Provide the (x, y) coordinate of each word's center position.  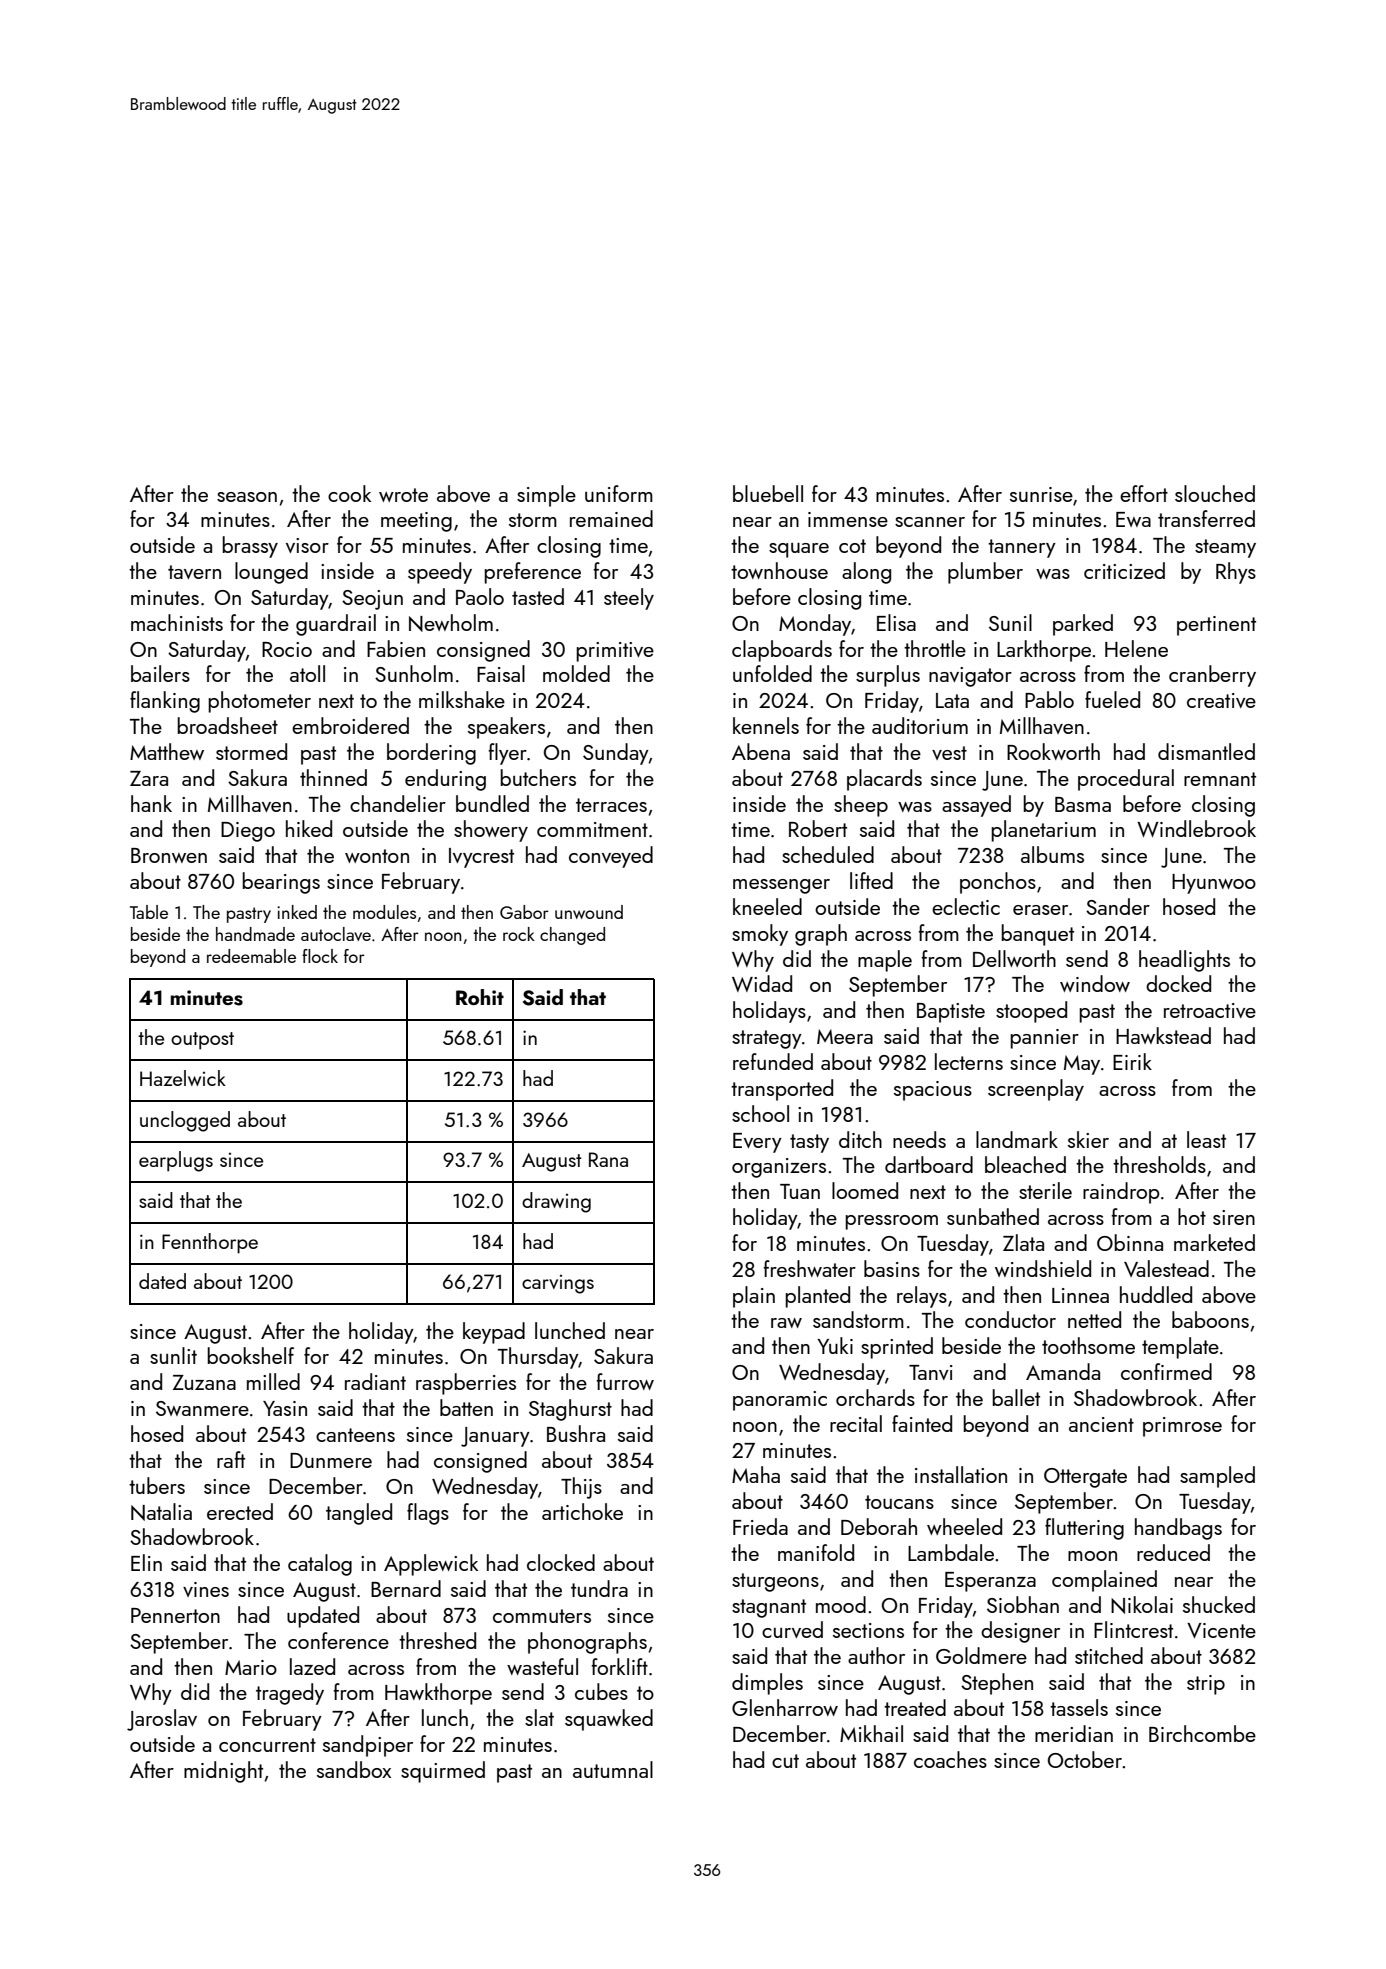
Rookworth (1053, 751)
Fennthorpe (210, 1243)
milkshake (462, 699)
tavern (194, 572)
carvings (558, 1284)
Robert (818, 828)
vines (206, 1589)
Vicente (1221, 1630)
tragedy (290, 1694)
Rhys (1236, 573)
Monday (815, 625)
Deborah (879, 1526)
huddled (1156, 1294)
